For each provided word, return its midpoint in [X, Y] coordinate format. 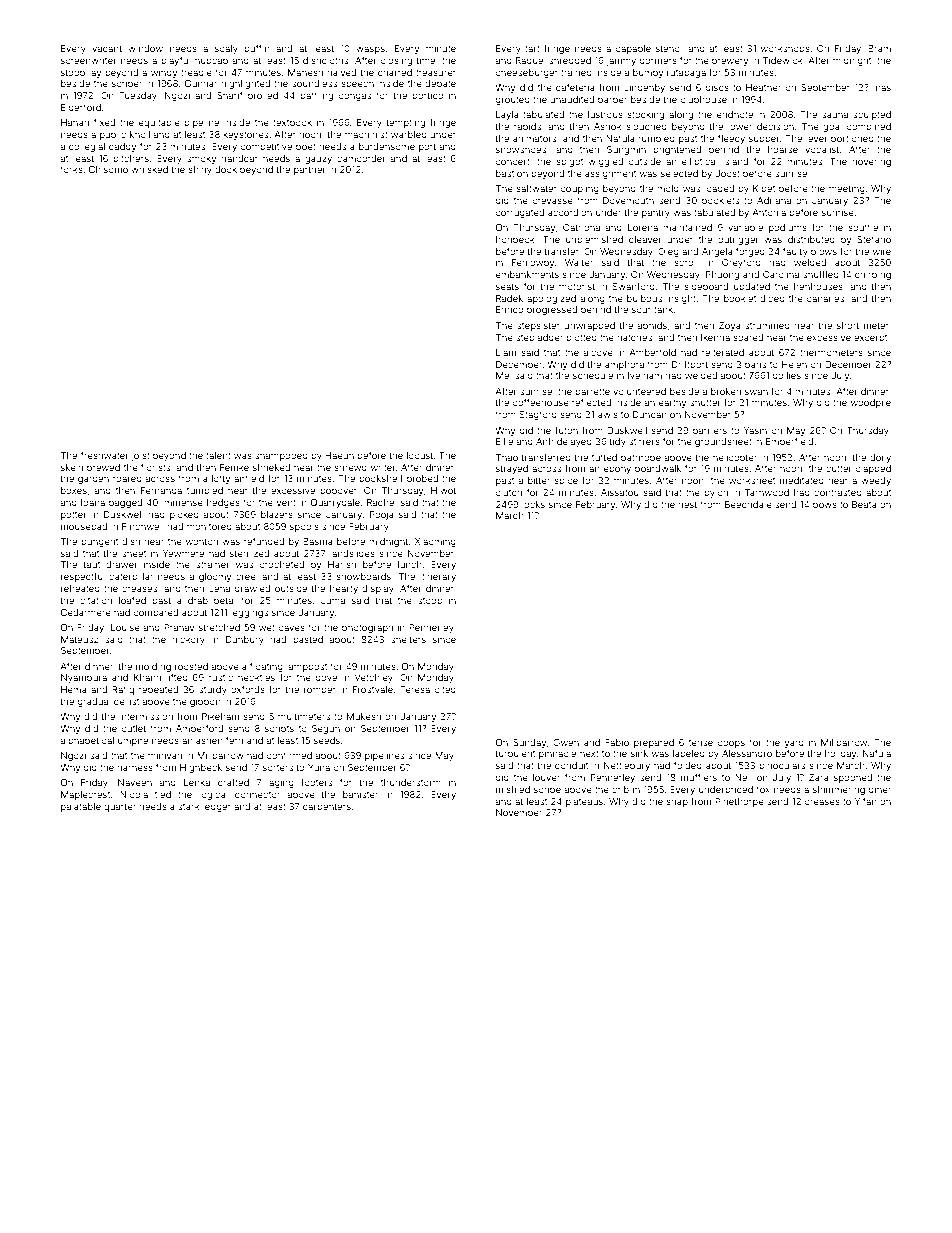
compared [156, 613]
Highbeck [201, 768]
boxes [74, 490]
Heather [763, 87]
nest [687, 504]
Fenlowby [533, 263]
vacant [107, 48]
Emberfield [789, 441]
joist [140, 456]
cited [445, 689]
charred [395, 72]
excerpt [870, 338]
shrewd [350, 467]
